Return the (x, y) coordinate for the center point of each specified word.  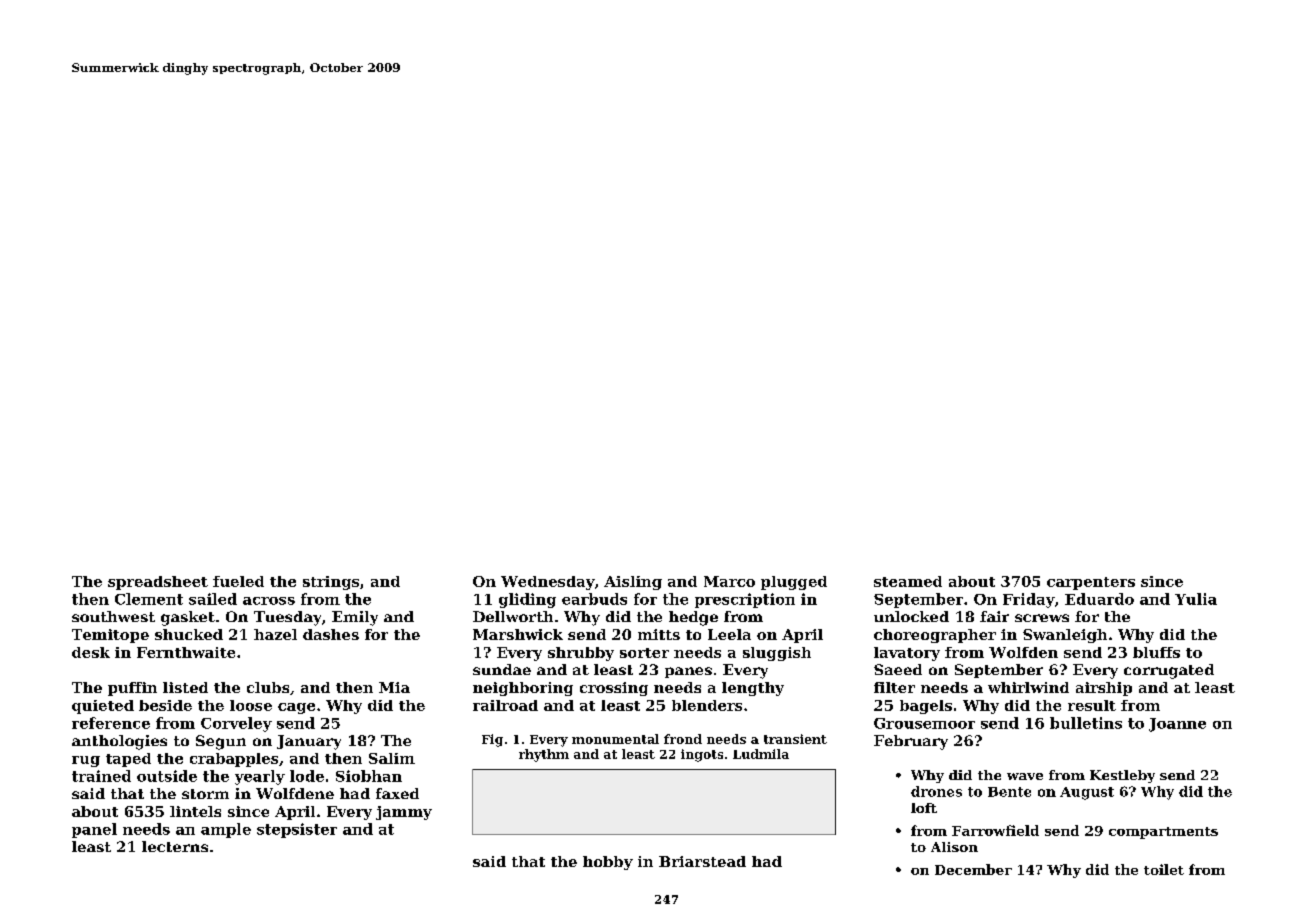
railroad (505, 705)
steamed (908, 581)
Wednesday (548, 583)
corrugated (1169, 671)
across (269, 601)
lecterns (175, 846)
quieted (103, 707)
